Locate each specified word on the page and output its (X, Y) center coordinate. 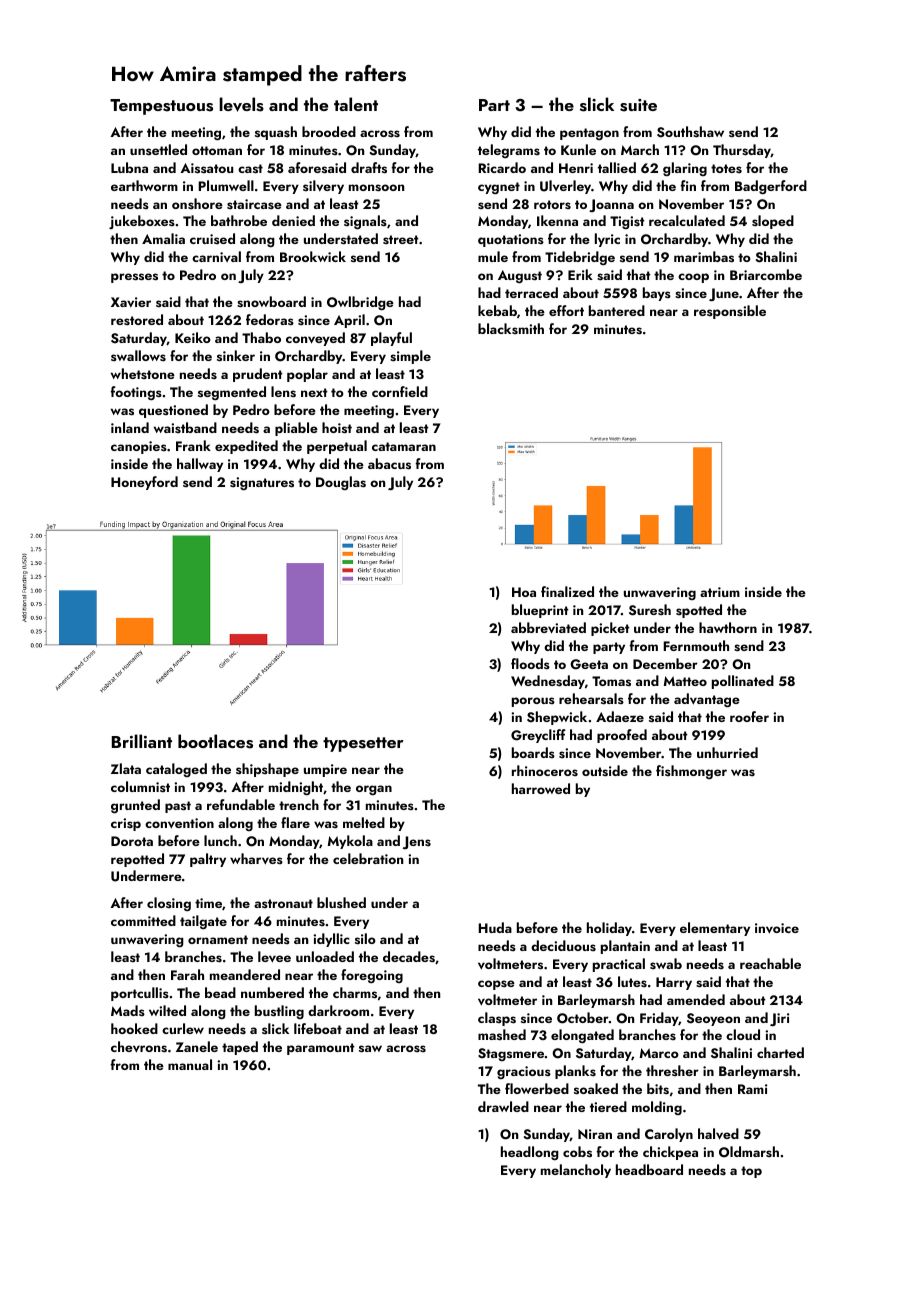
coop (693, 278)
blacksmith (511, 329)
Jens (417, 842)
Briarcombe (766, 274)
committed (143, 920)
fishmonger (691, 772)
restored (137, 320)
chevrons (139, 1047)
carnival (216, 256)
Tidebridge (580, 258)
